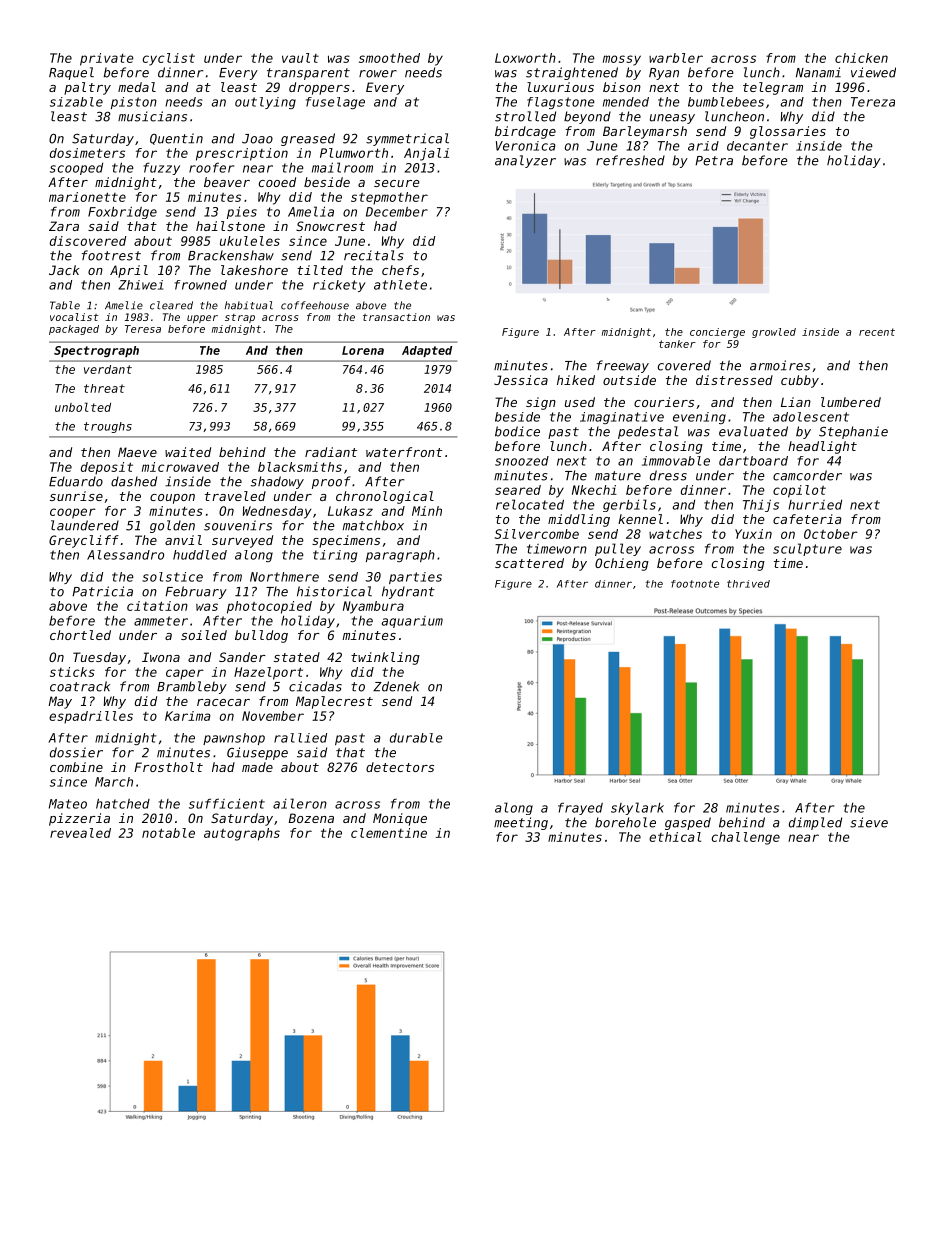 The image size is (952, 1233). Describe the element at coordinates (134, 481) in the screenshot. I see `dashed` at that location.
